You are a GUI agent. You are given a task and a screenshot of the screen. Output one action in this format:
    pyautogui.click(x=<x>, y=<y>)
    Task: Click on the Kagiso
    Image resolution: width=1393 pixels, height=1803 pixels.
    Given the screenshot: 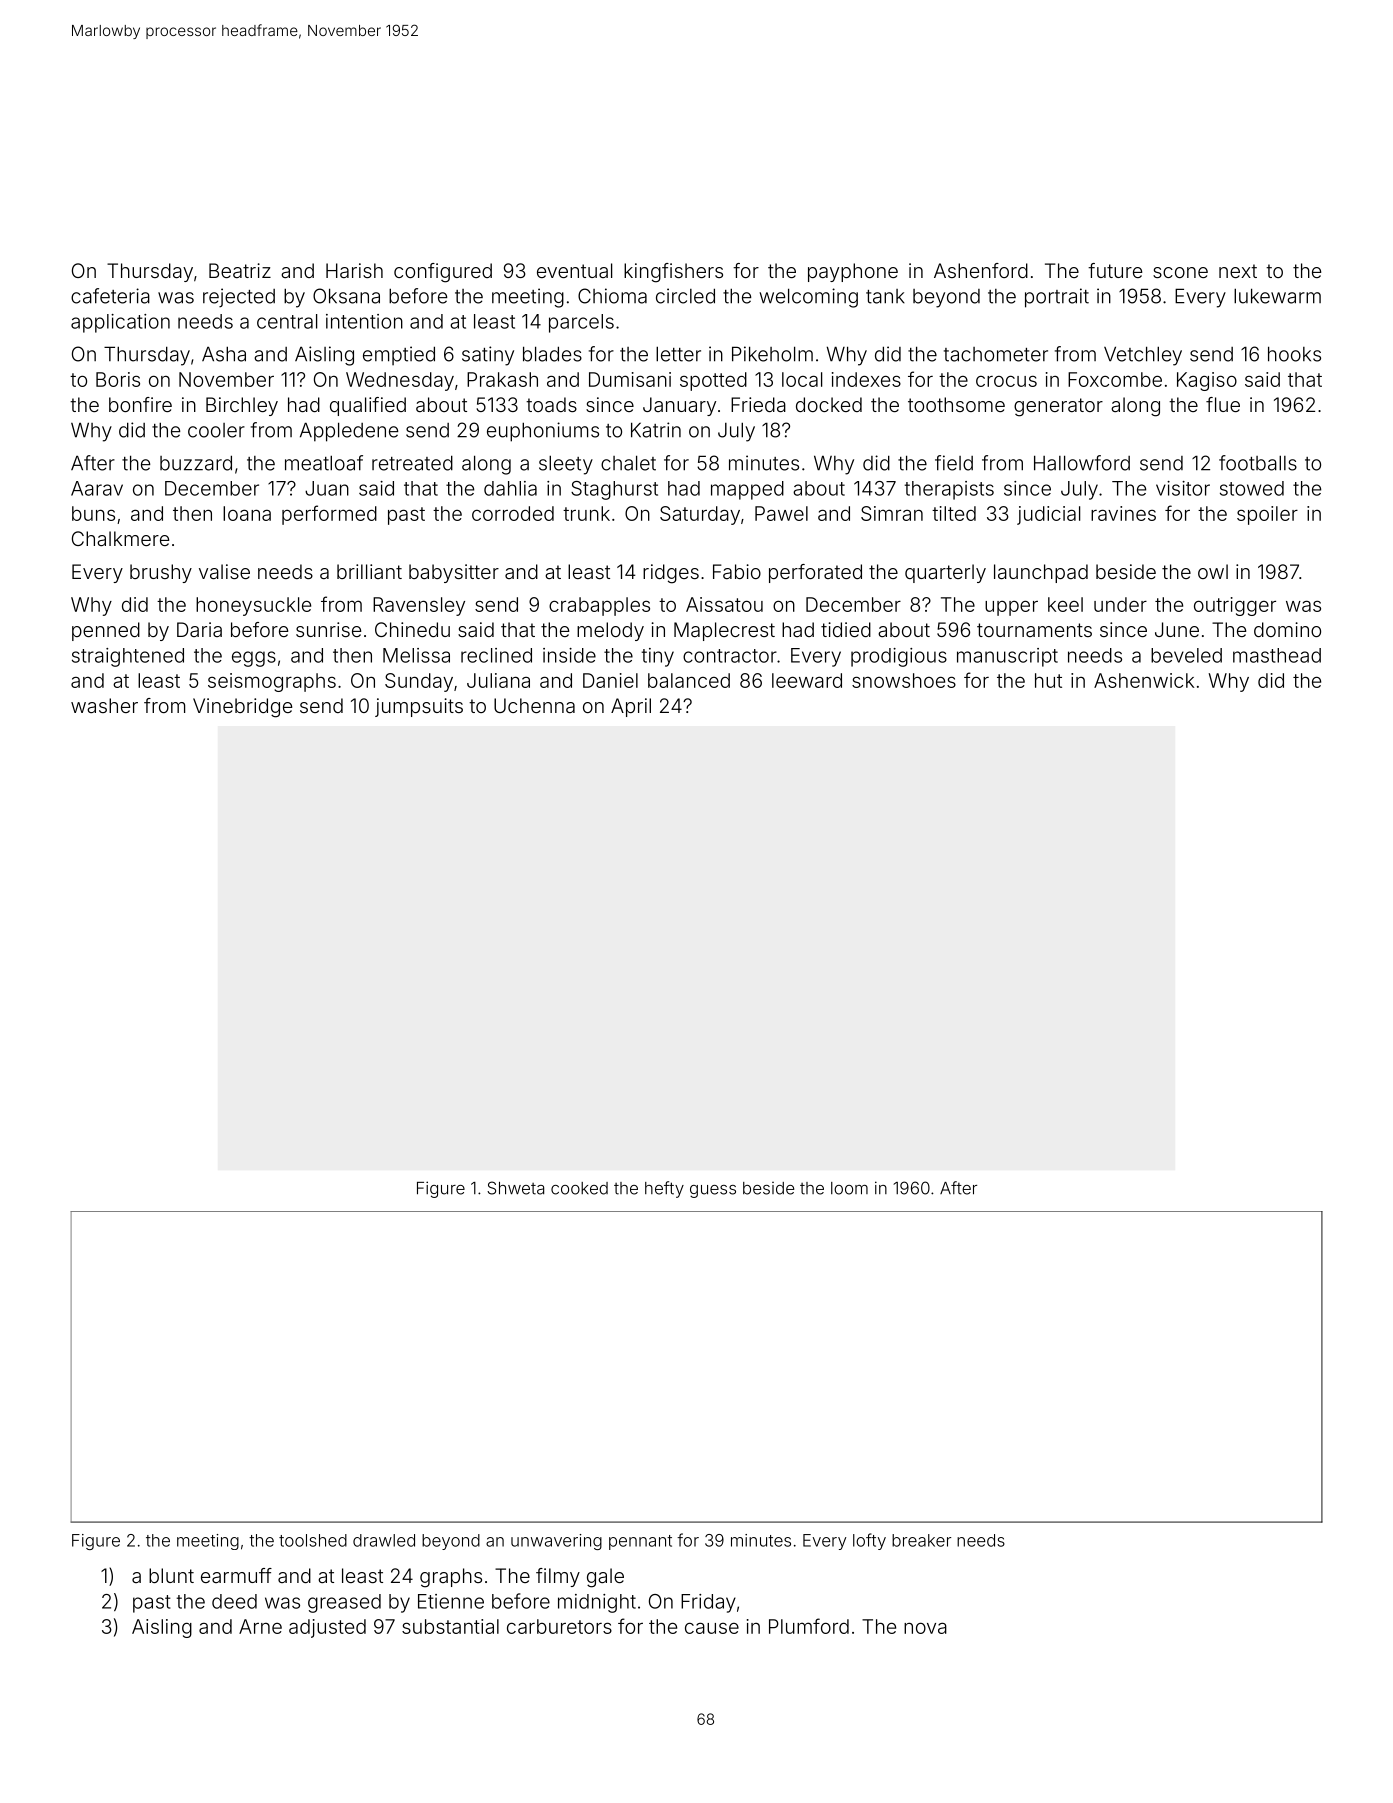 What is the action you would take?
    pyautogui.click(x=1207, y=381)
